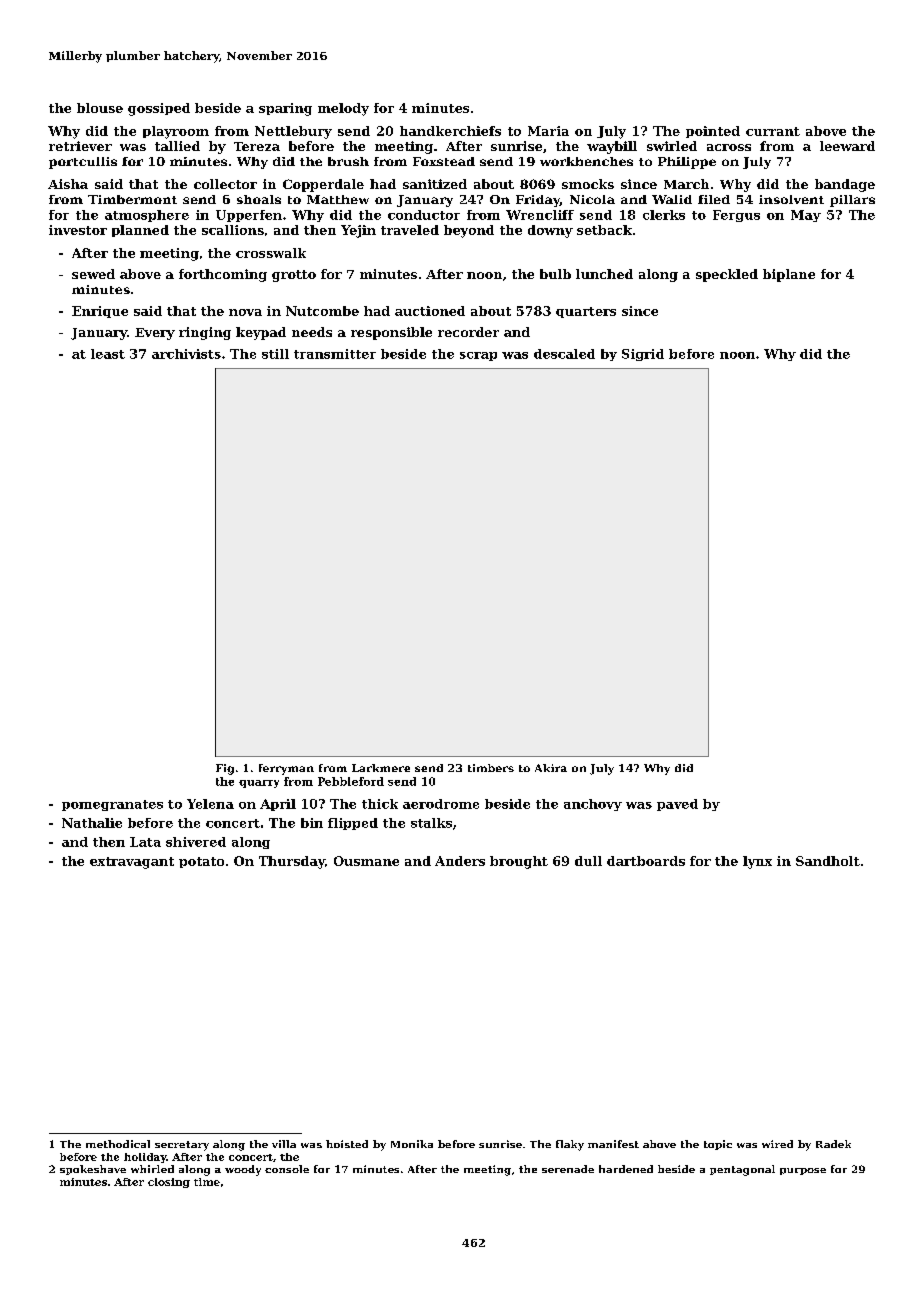 This screenshot has width=924, height=1308. What do you see at coordinates (773, 131) in the screenshot?
I see `currant` at bounding box center [773, 131].
